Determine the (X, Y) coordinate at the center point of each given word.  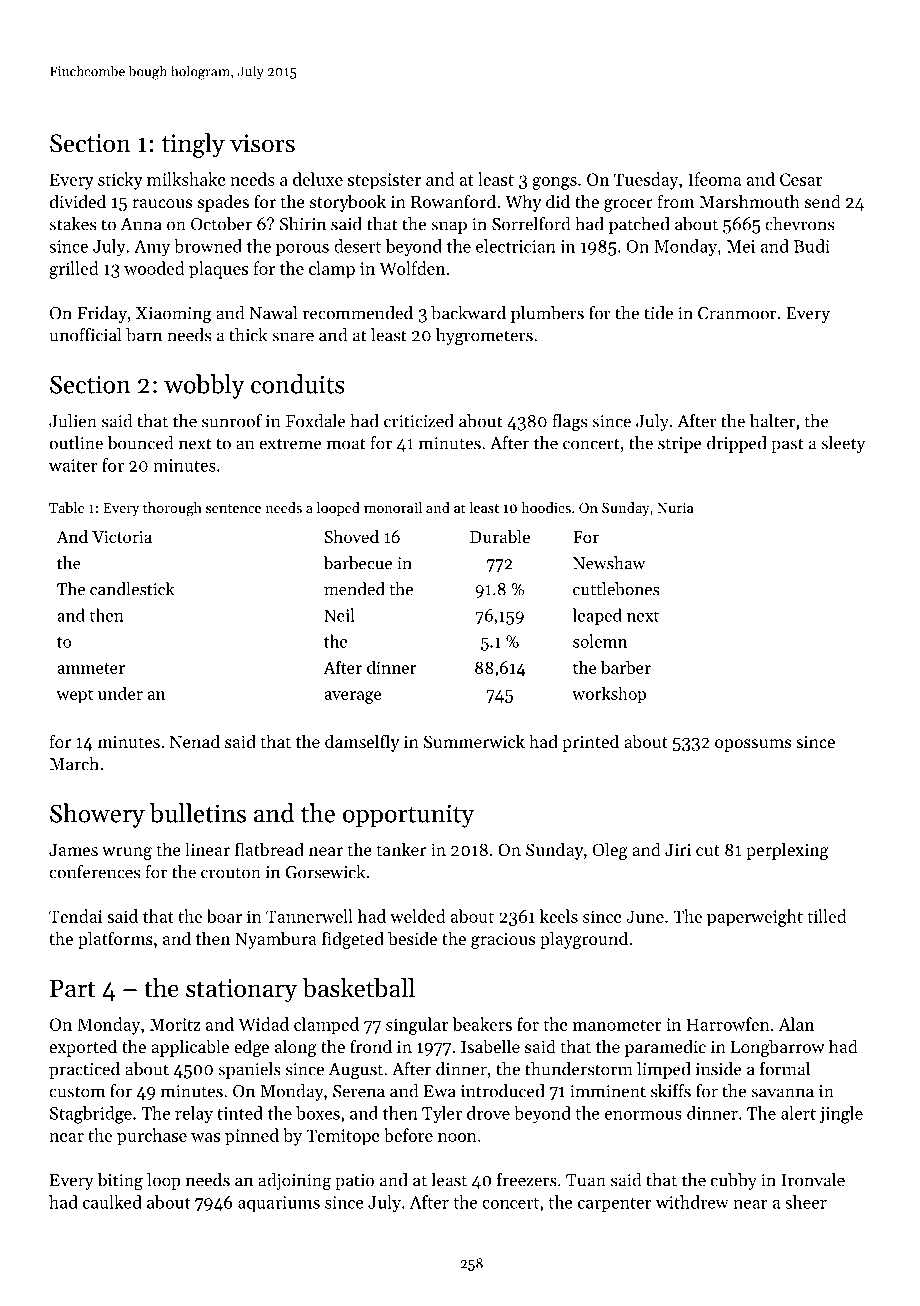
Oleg (610, 851)
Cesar (801, 179)
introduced (503, 1091)
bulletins (198, 813)
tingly (193, 145)
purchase (152, 1137)
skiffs (671, 1091)
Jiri (678, 849)
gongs (554, 183)
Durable (500, 536)
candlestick (132, 589)
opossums (753, 745)
